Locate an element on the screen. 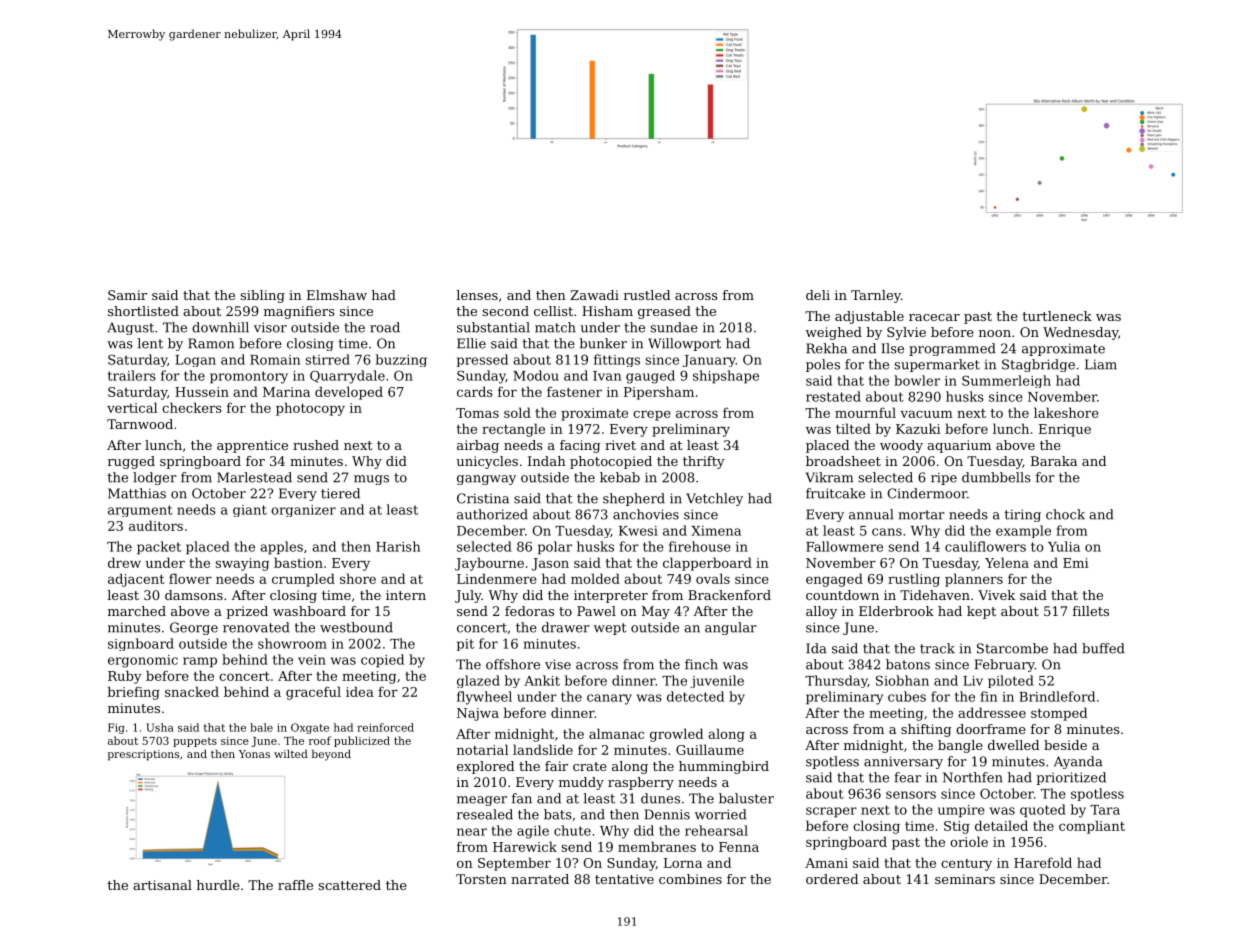 The width and height of the screenshot is (1233, 952). Vivek is located at coordinates (996, 595).
